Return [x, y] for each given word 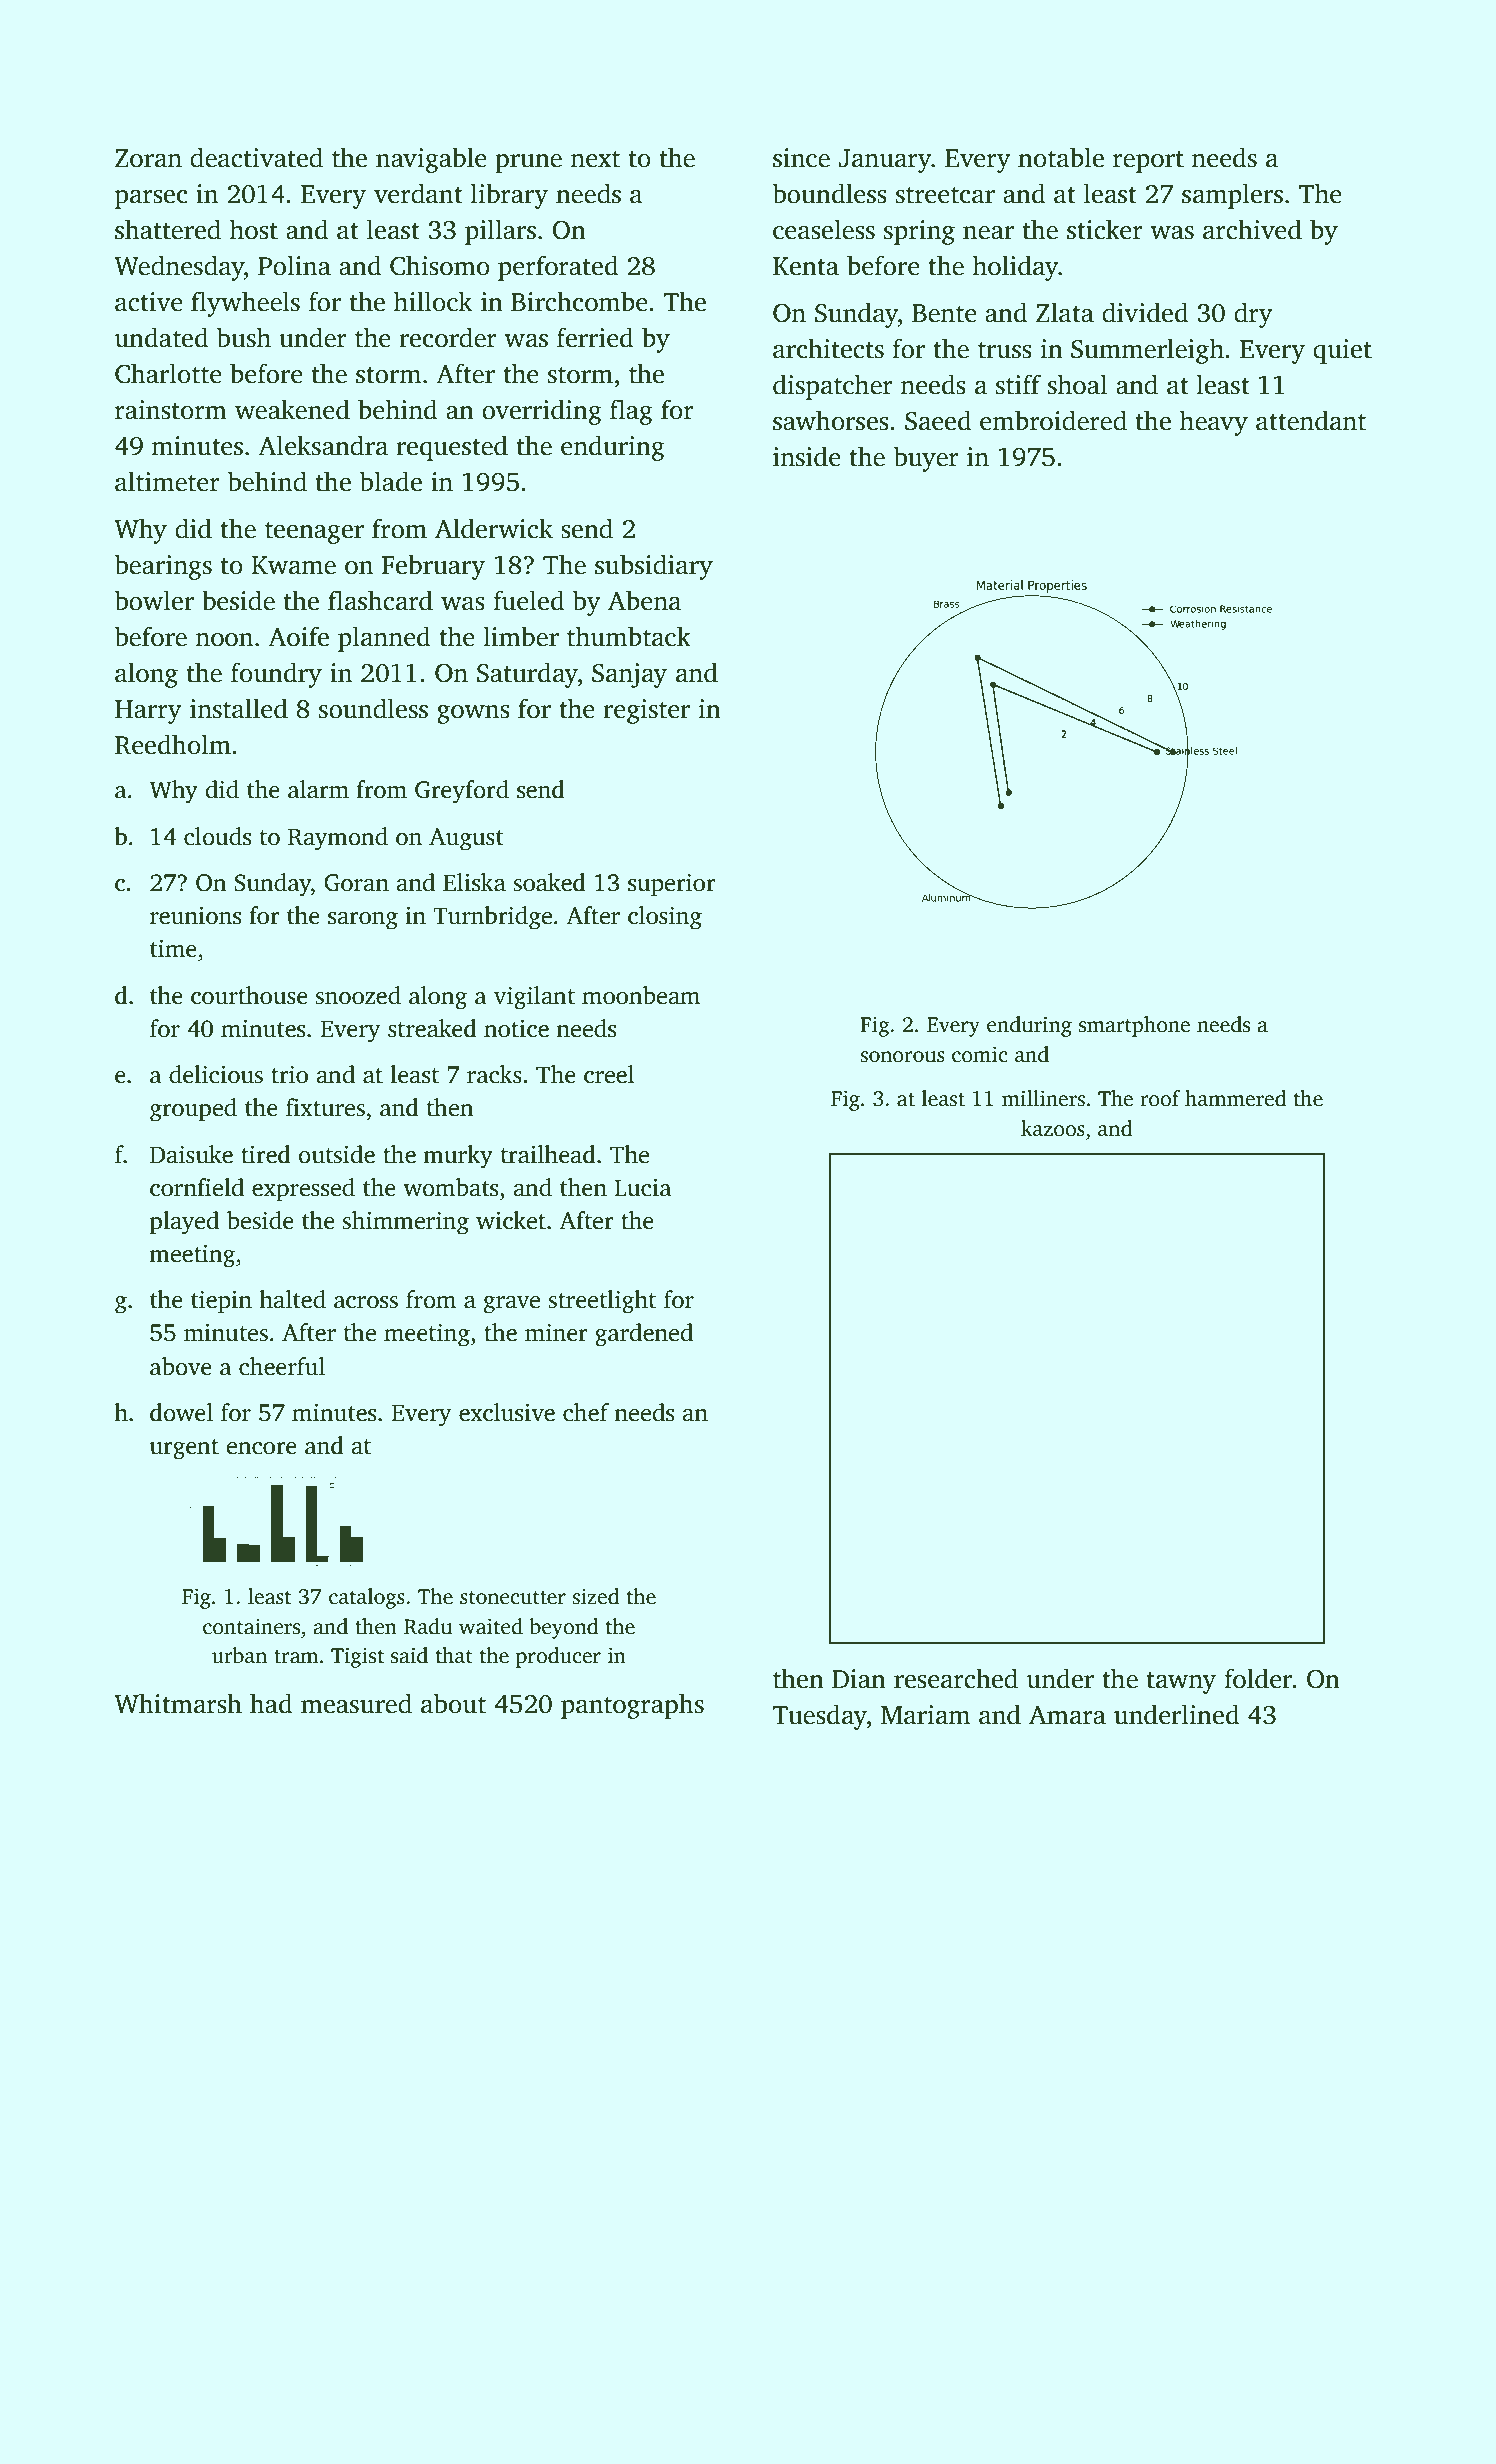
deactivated [256, 157]
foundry [276, 675]
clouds [217, 836]
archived [1252, 229]
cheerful [282, 1366]
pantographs [632, 1706]
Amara [1067, 1715]
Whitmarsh [178, 1703]
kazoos [1053, 1128]
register [646, 711]
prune [528, 163]
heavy [1214, 423]
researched [956, 1678]
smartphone [1134, 1026]
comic [980, 1054]
